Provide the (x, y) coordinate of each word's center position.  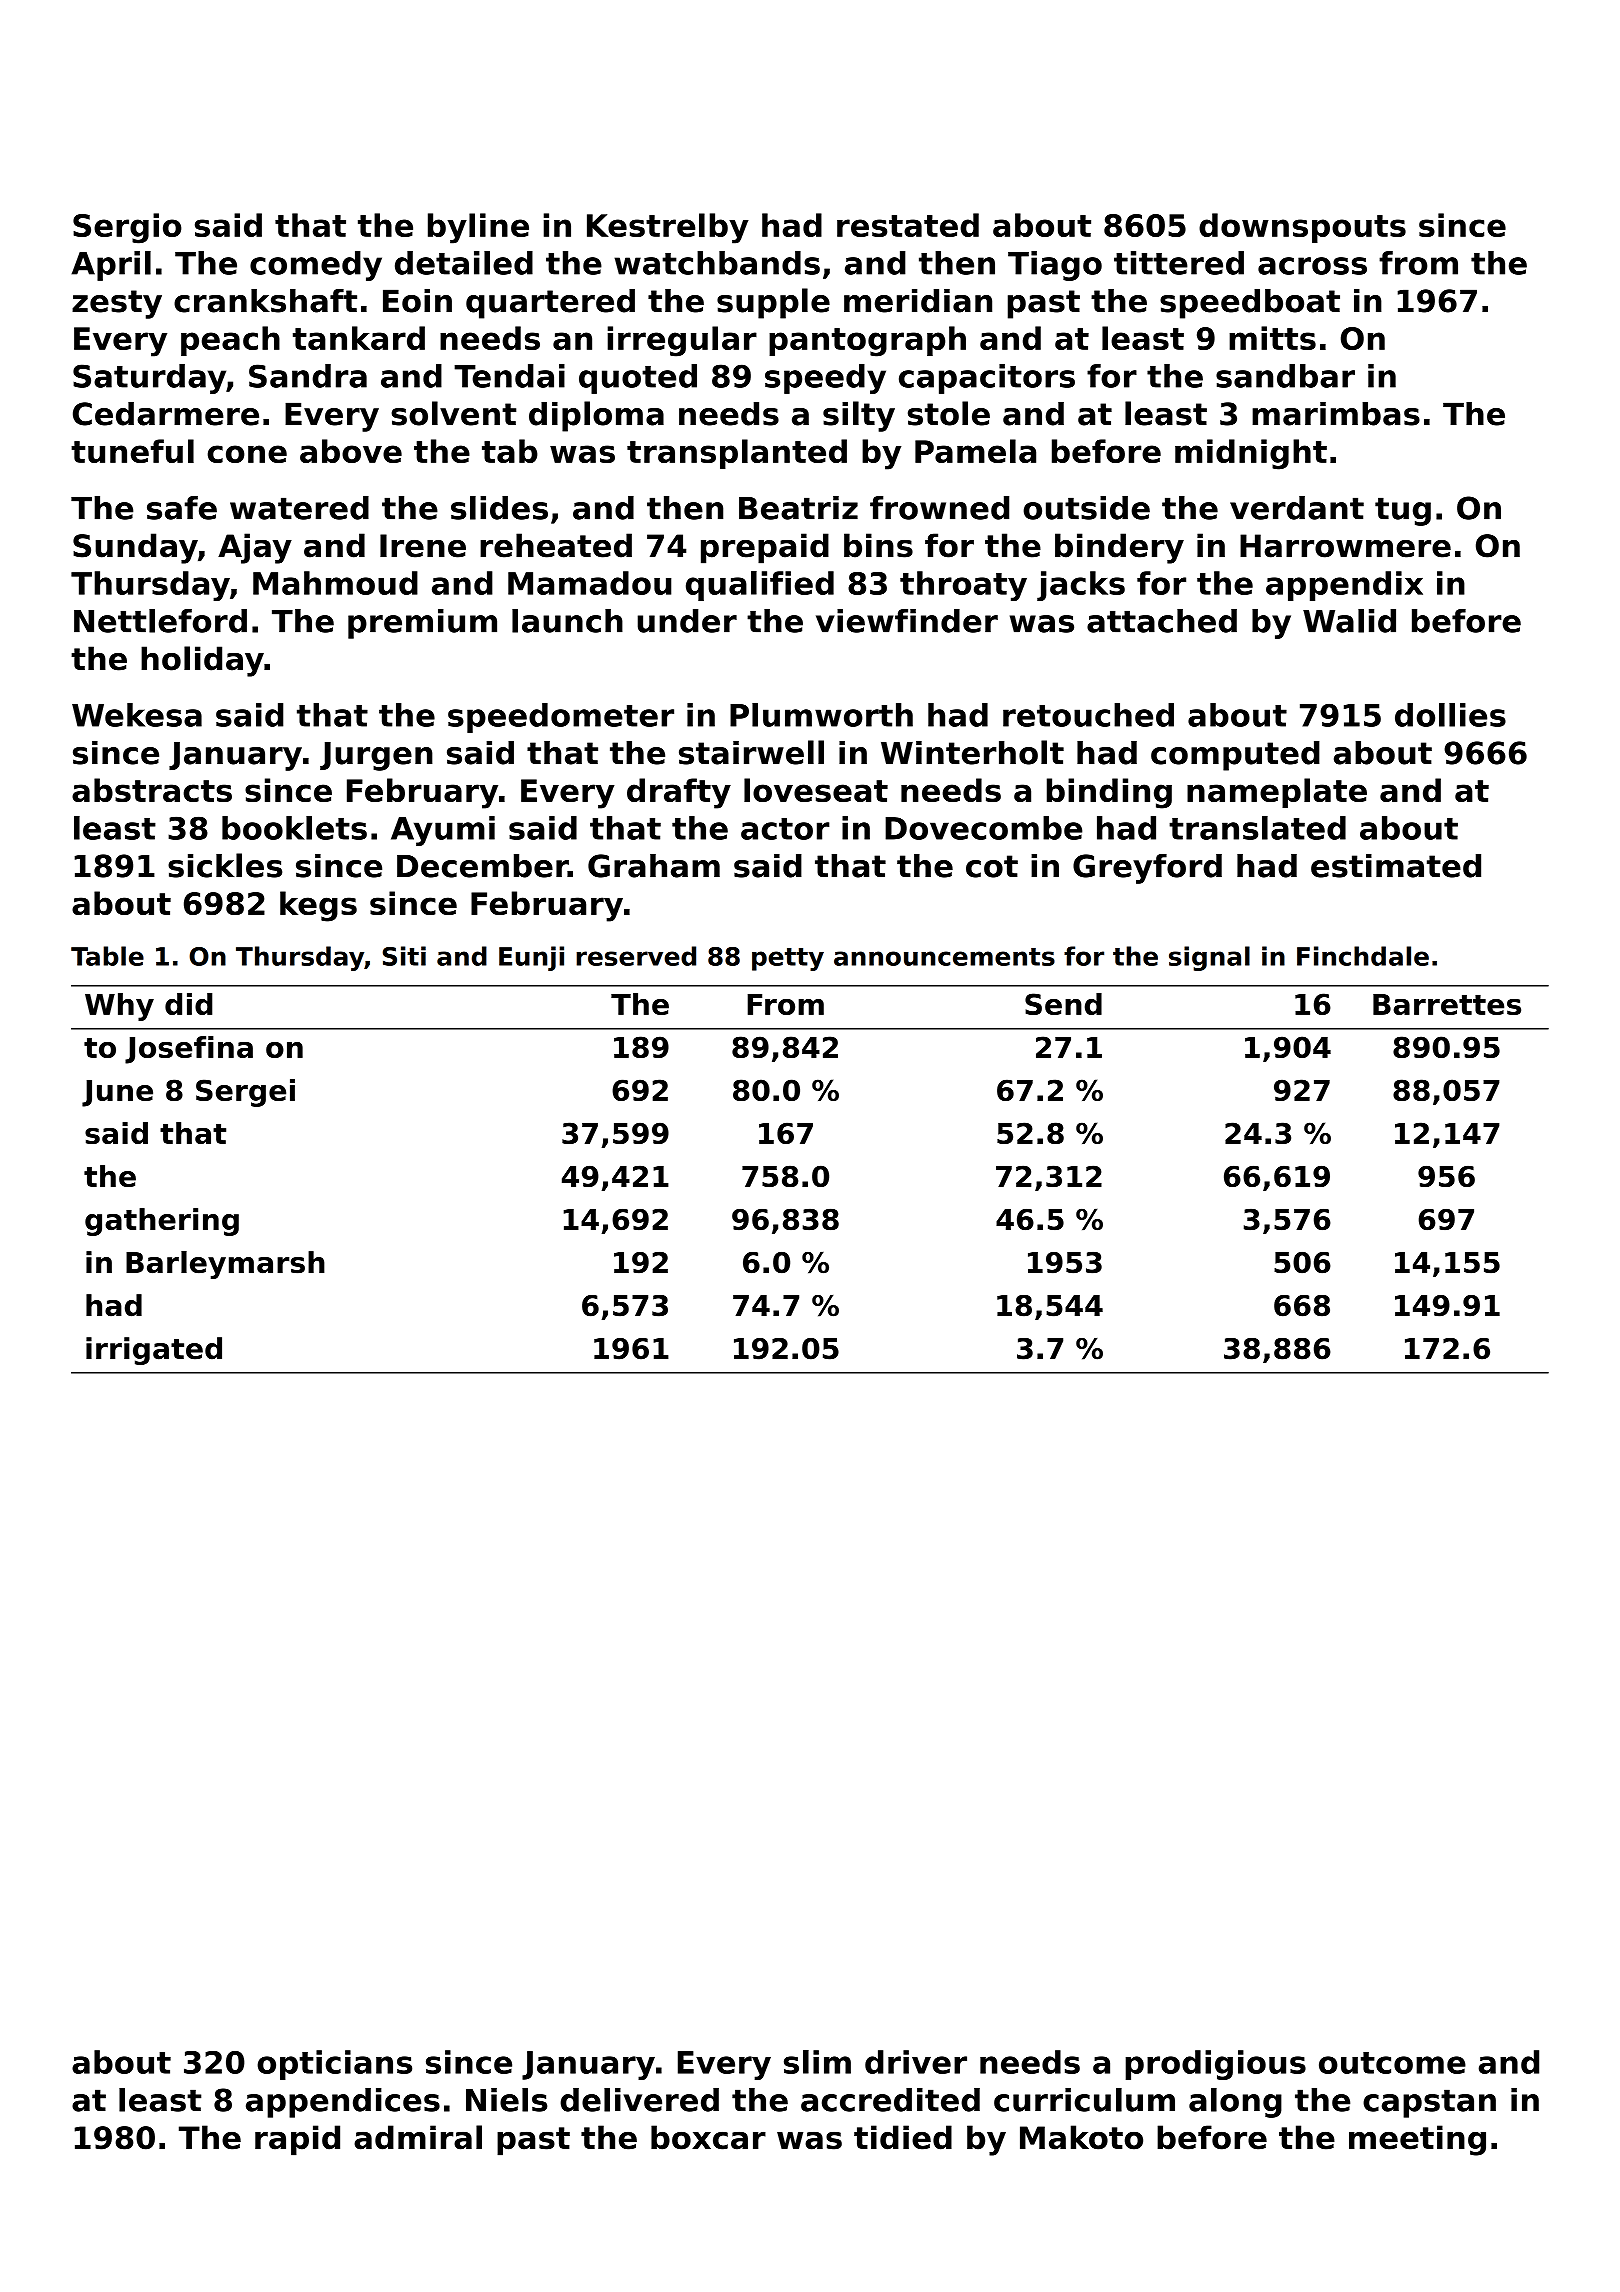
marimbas (1336, 414)
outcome (1392, 2063)
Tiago (1055, 266)
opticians (334, 2065)
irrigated (154, 1351)
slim (817, 2062)
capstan (1429, 2103)
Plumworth (821, 715)
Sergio (127, 228)
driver (916, 2062)
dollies (1450, 715)
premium (422, 624)
